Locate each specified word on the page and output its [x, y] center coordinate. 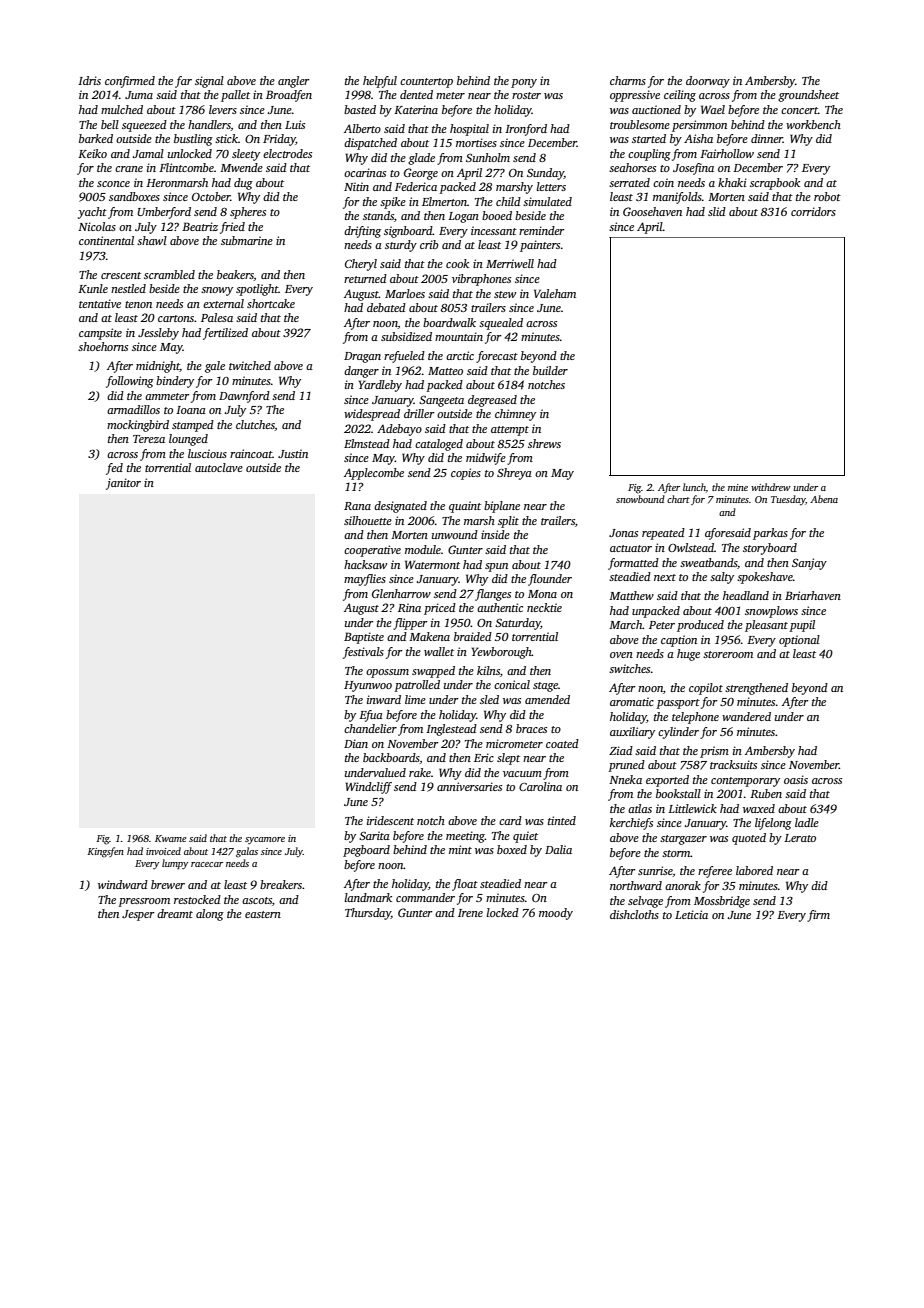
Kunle [93, 288]
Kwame [170, 838]
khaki [732, 182]
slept [508, 759]
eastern [263, 914]
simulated [547, 201]
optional [799, 641]
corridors [813, 211]
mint [460, 849]
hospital [469, 130]
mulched [122, 109]
